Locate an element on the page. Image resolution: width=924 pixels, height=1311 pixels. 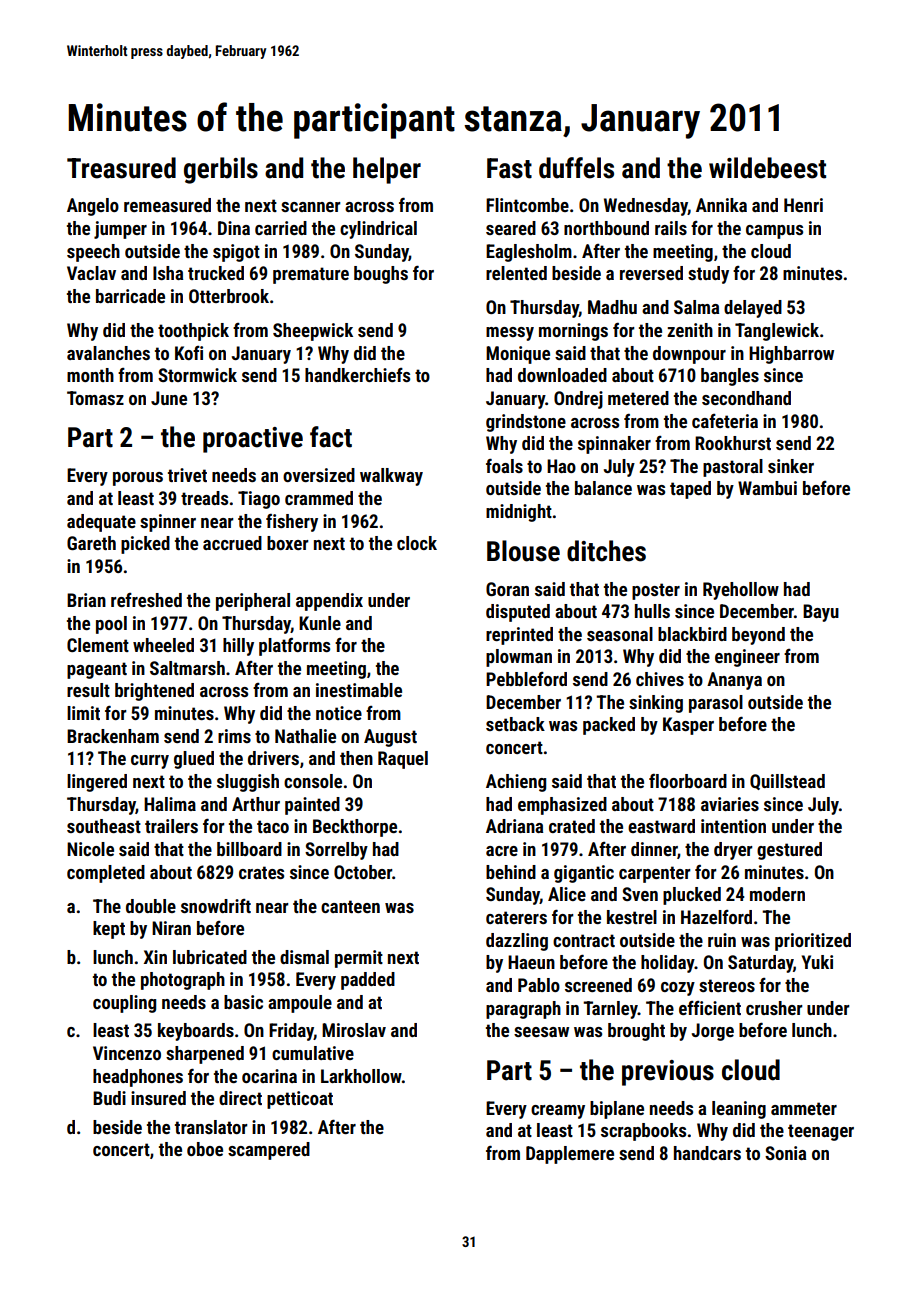
Brian is located at coordinates (86, 600).
